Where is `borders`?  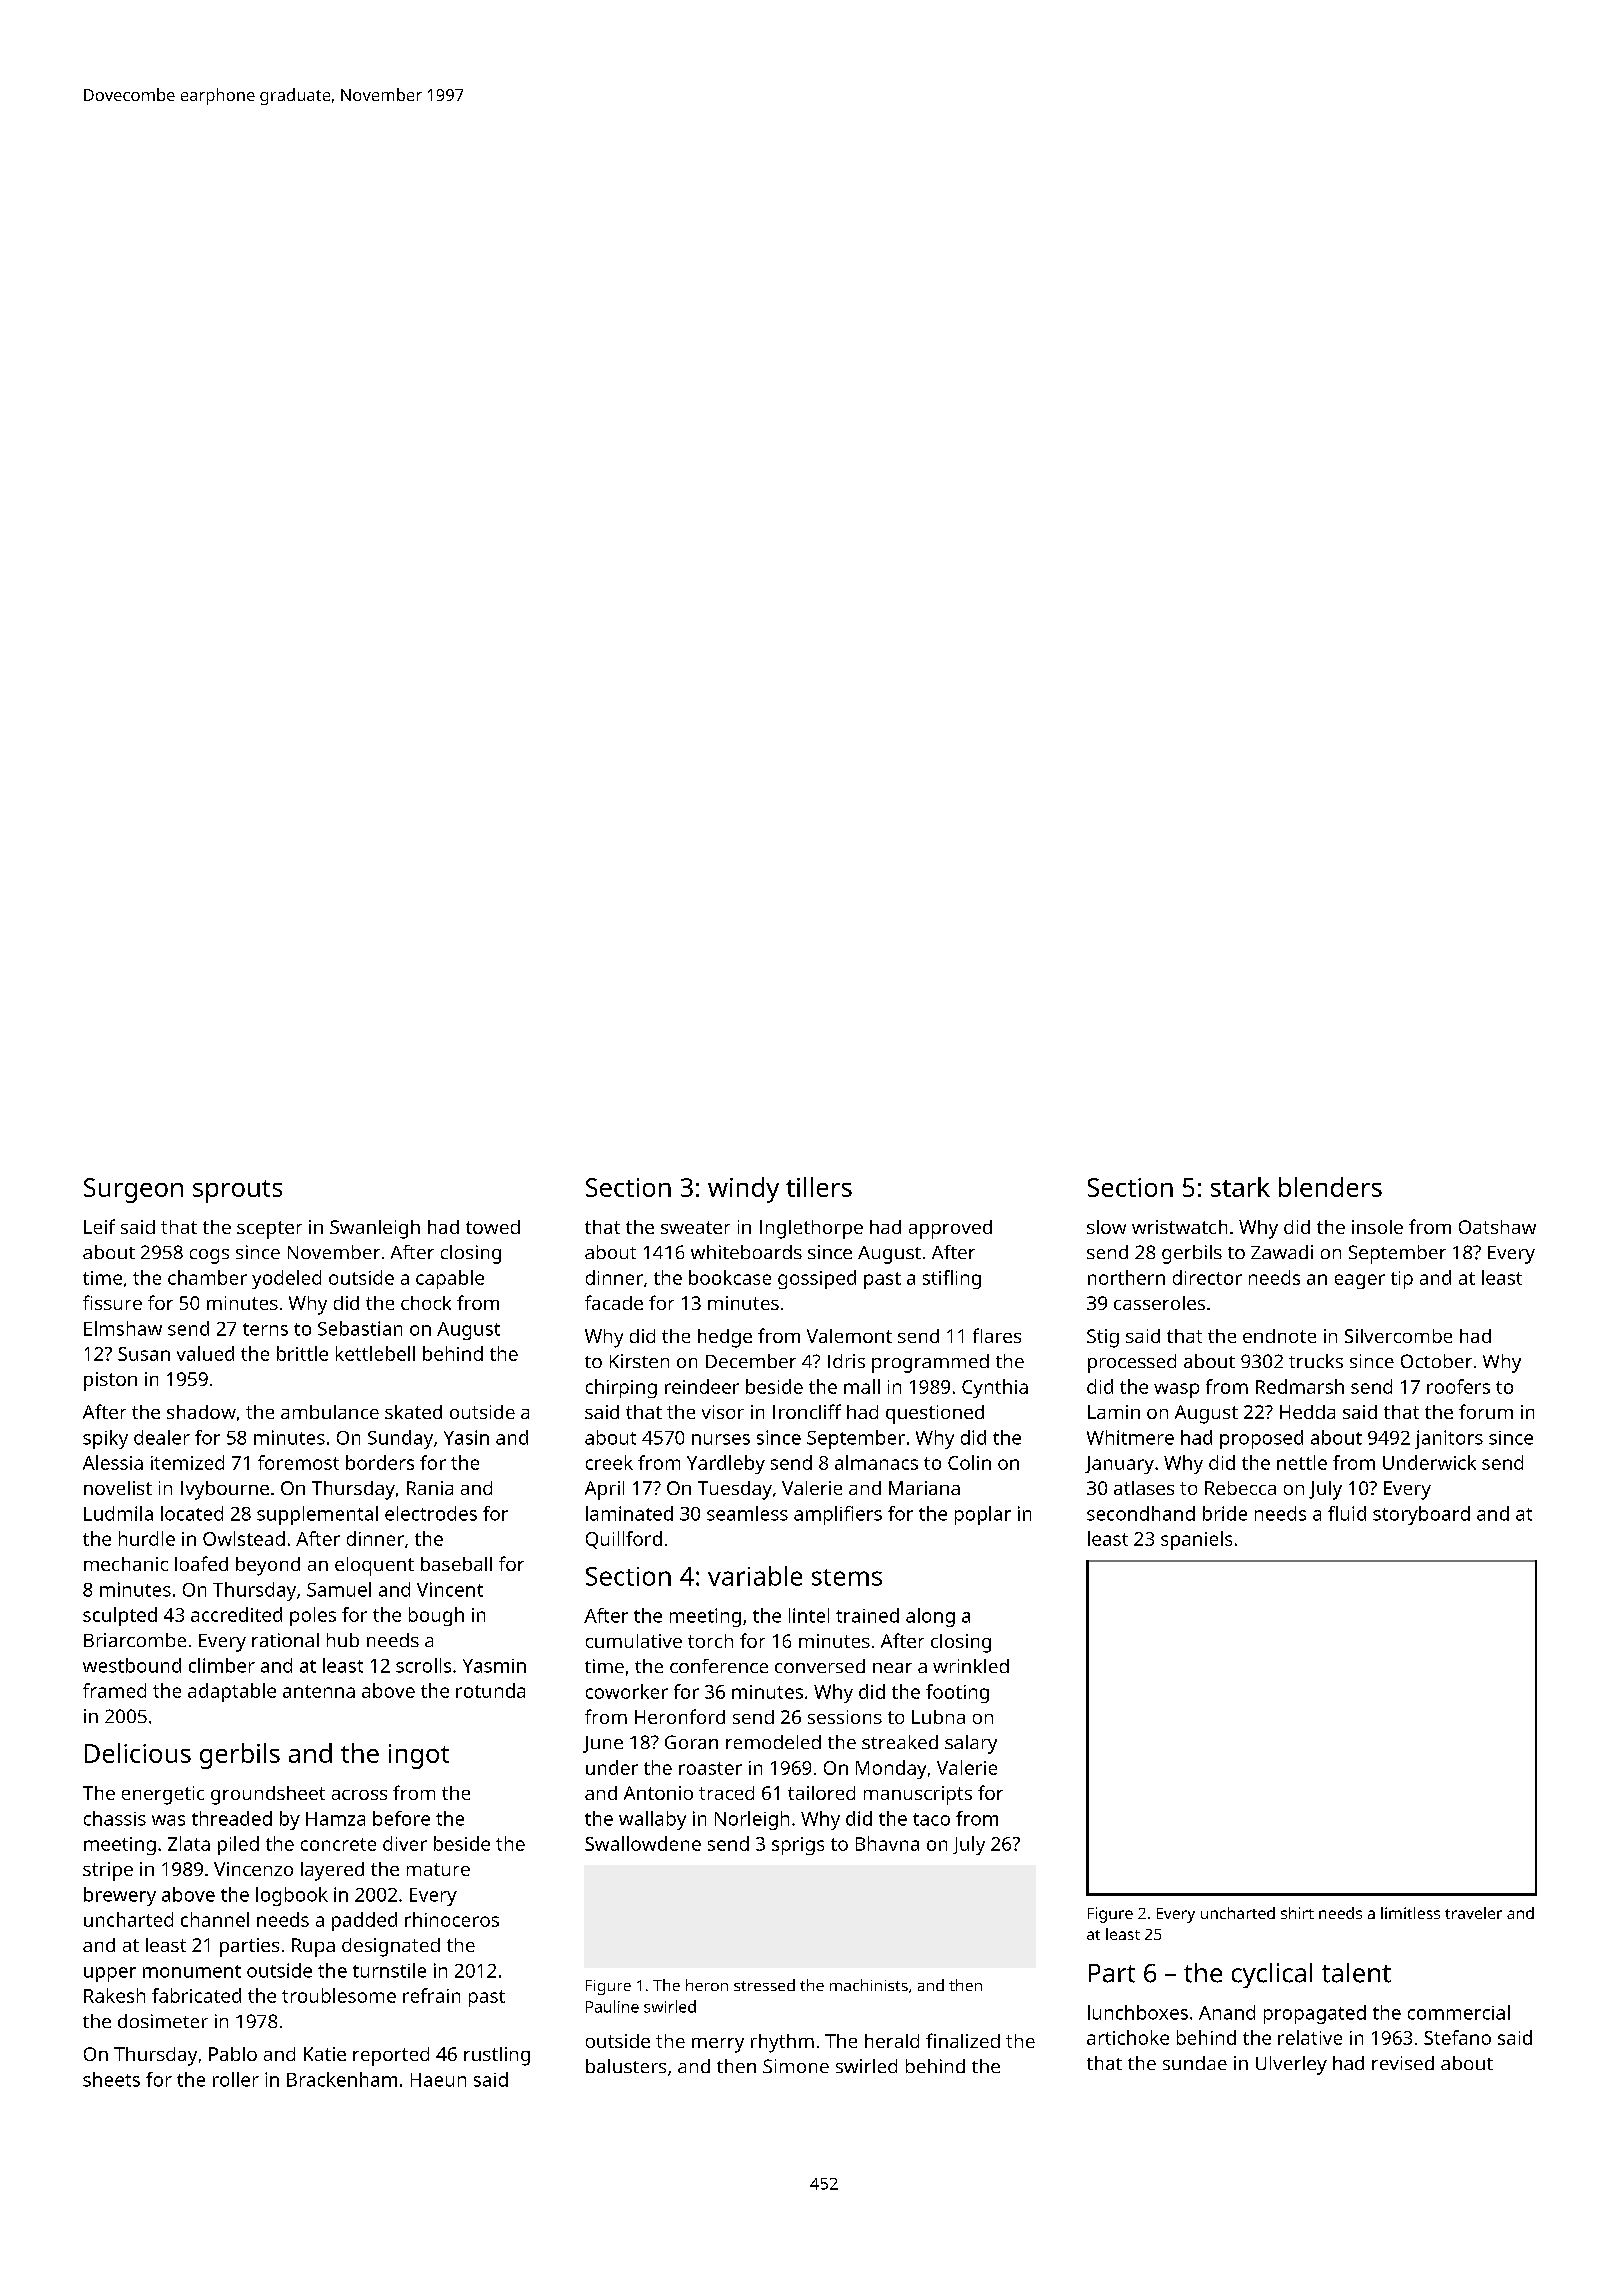
borders is located at coordinates (380, 1462).
